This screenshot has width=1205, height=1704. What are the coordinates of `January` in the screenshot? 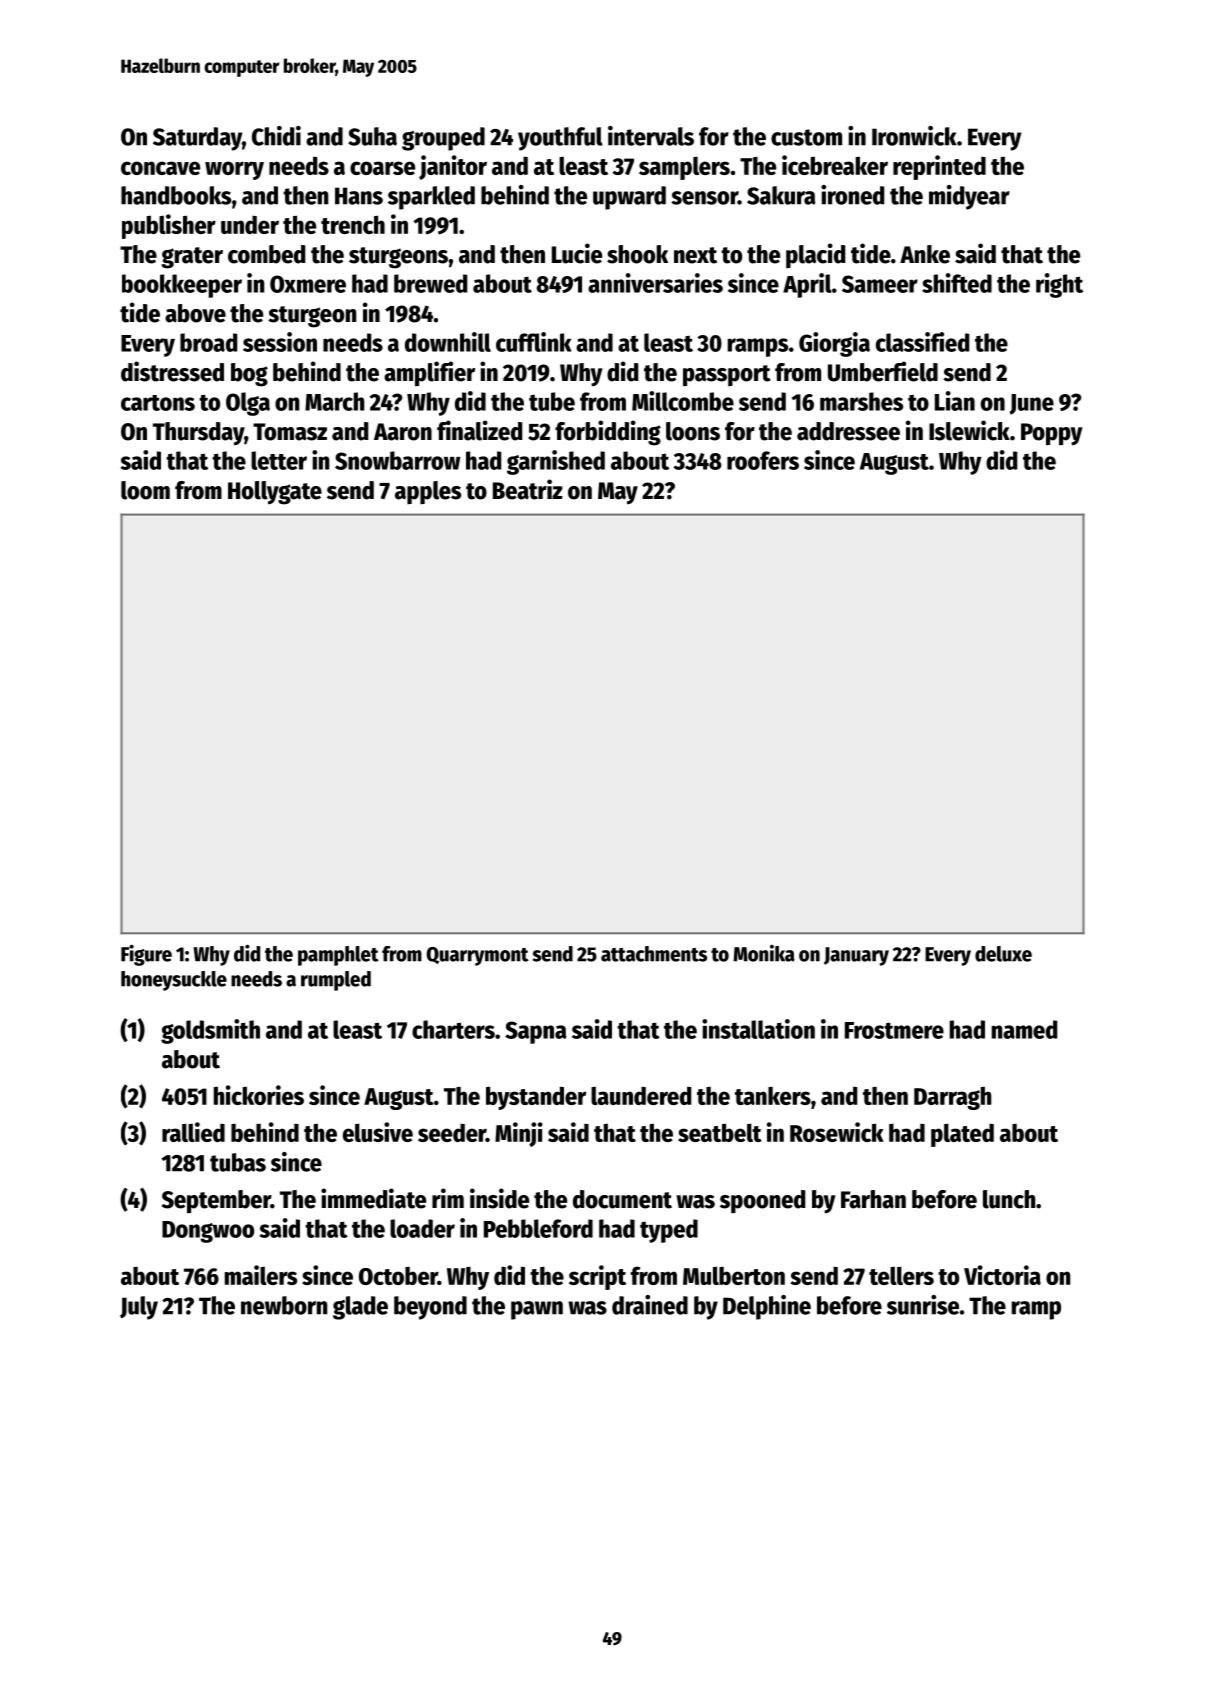 It's located at (856, 956).
